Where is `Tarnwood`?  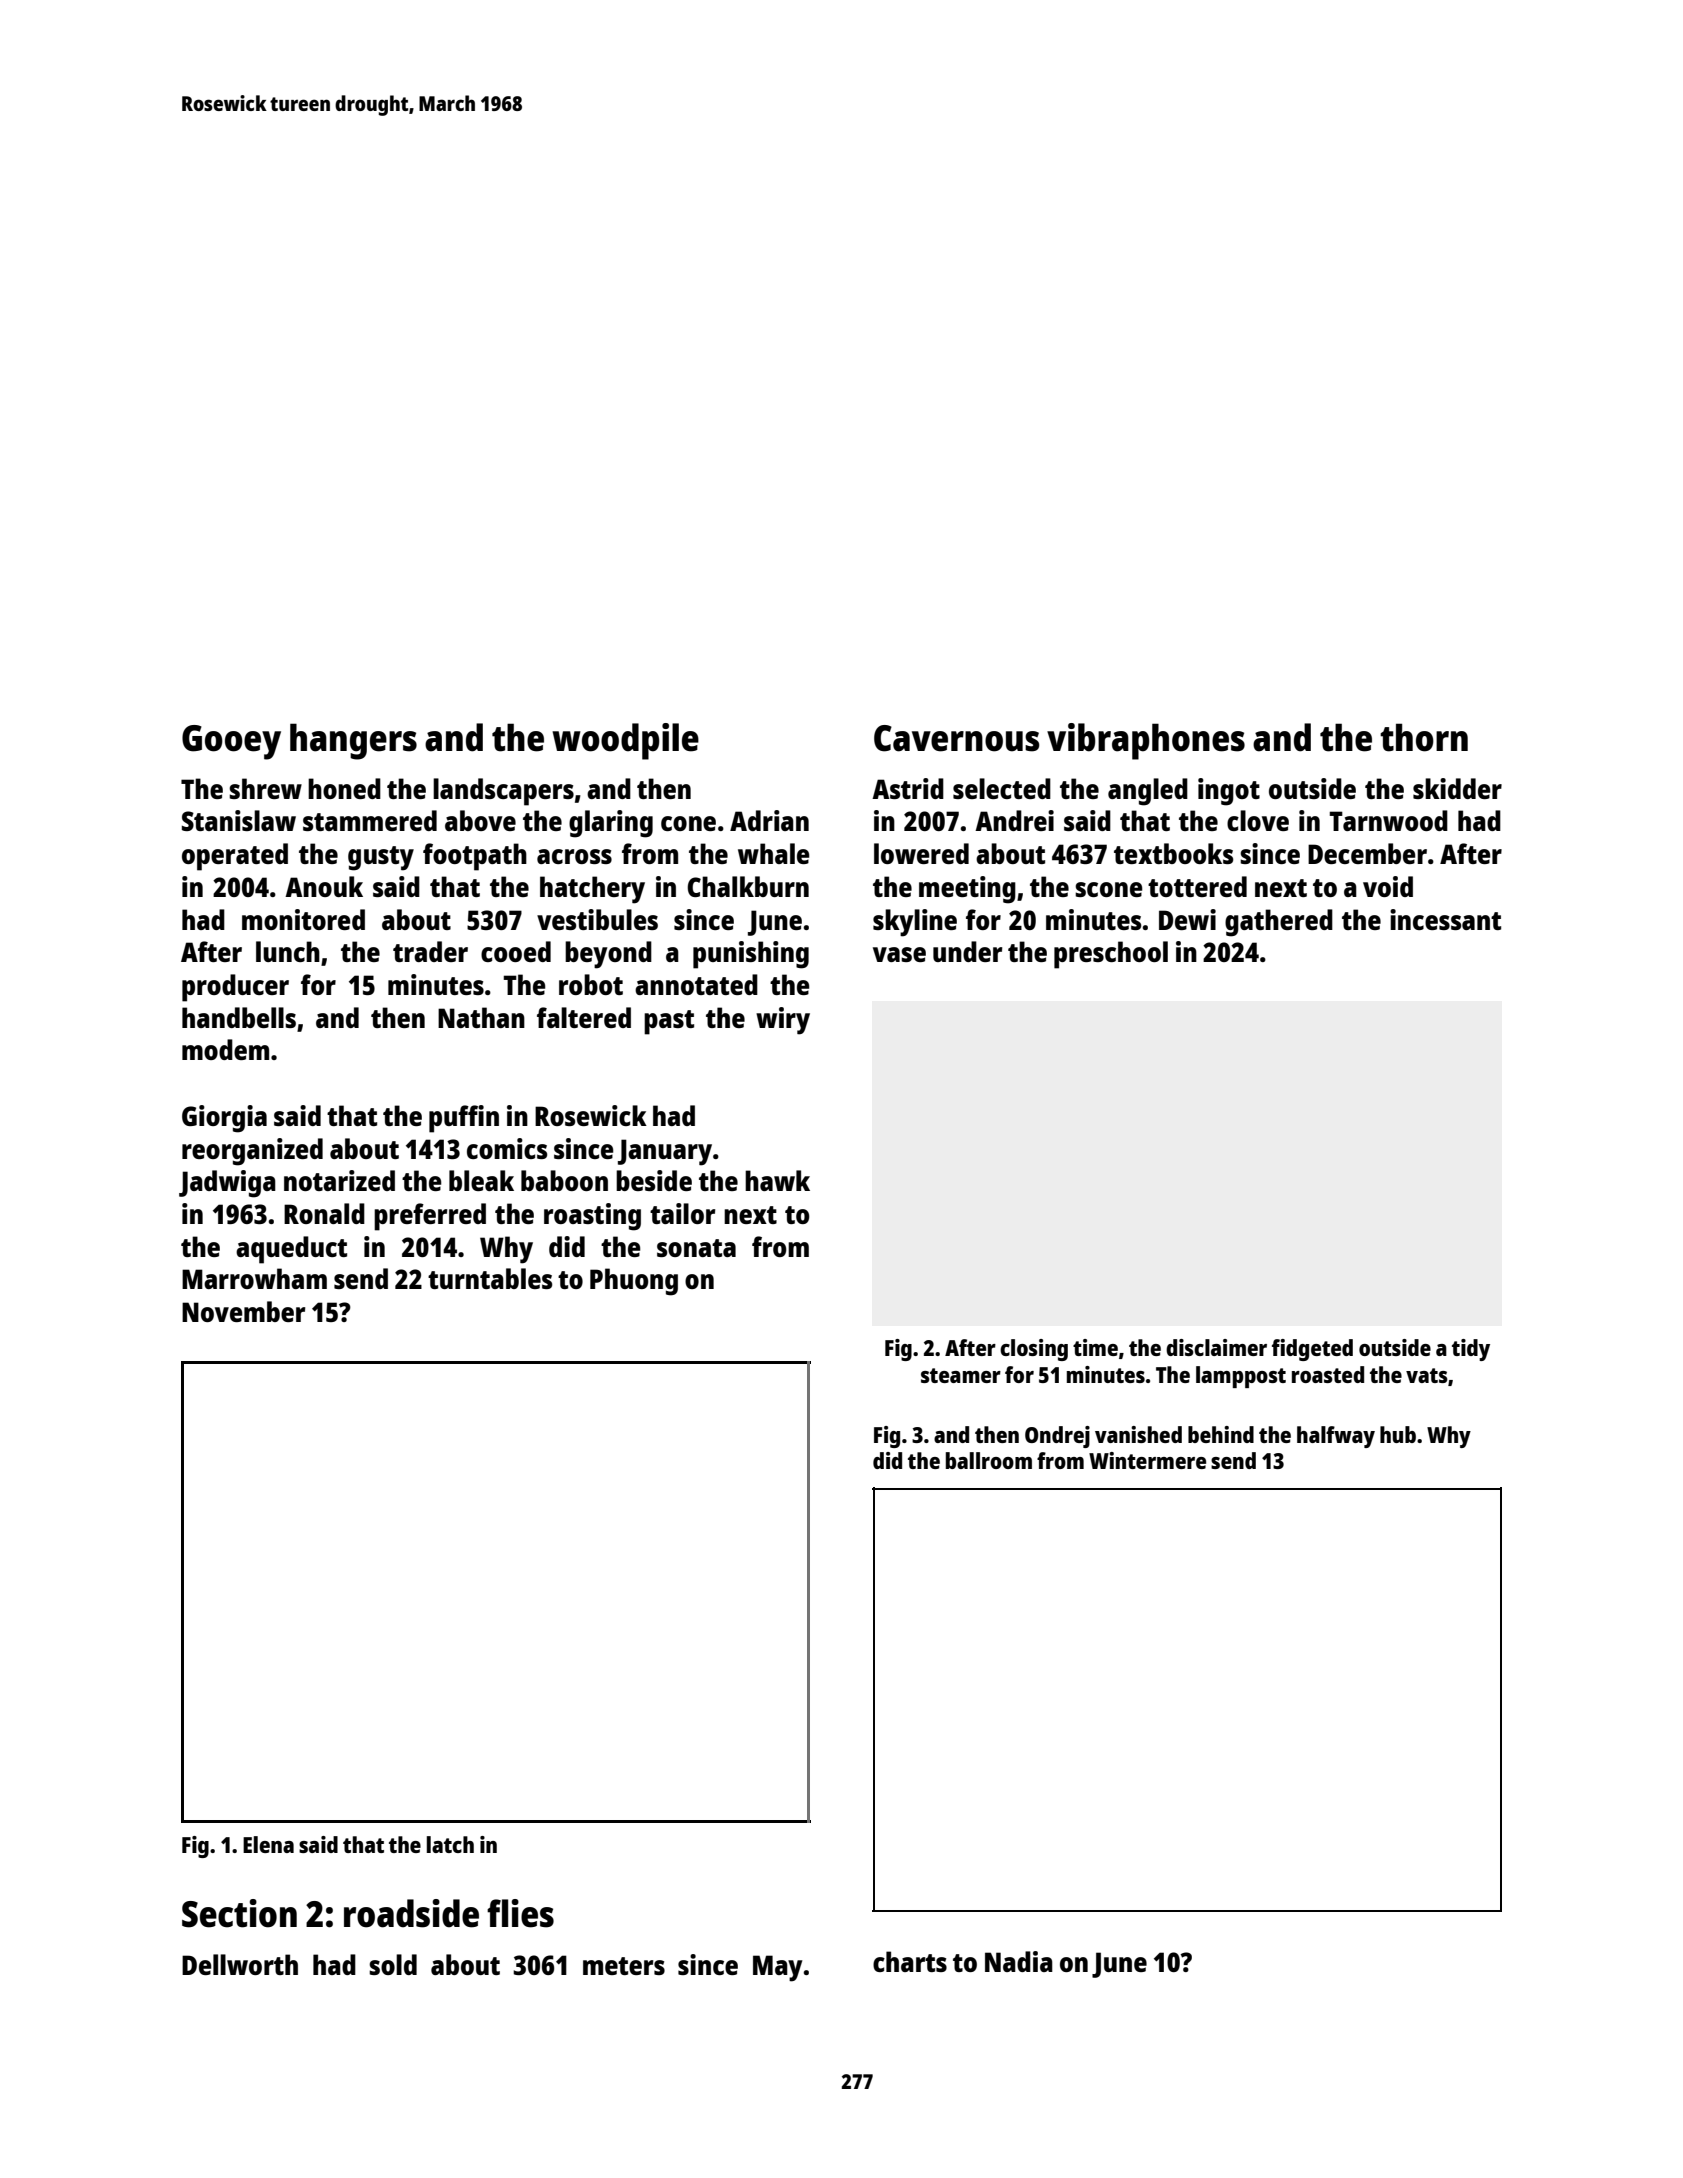
Tarnwood is located at coordinates (1388, 820).
